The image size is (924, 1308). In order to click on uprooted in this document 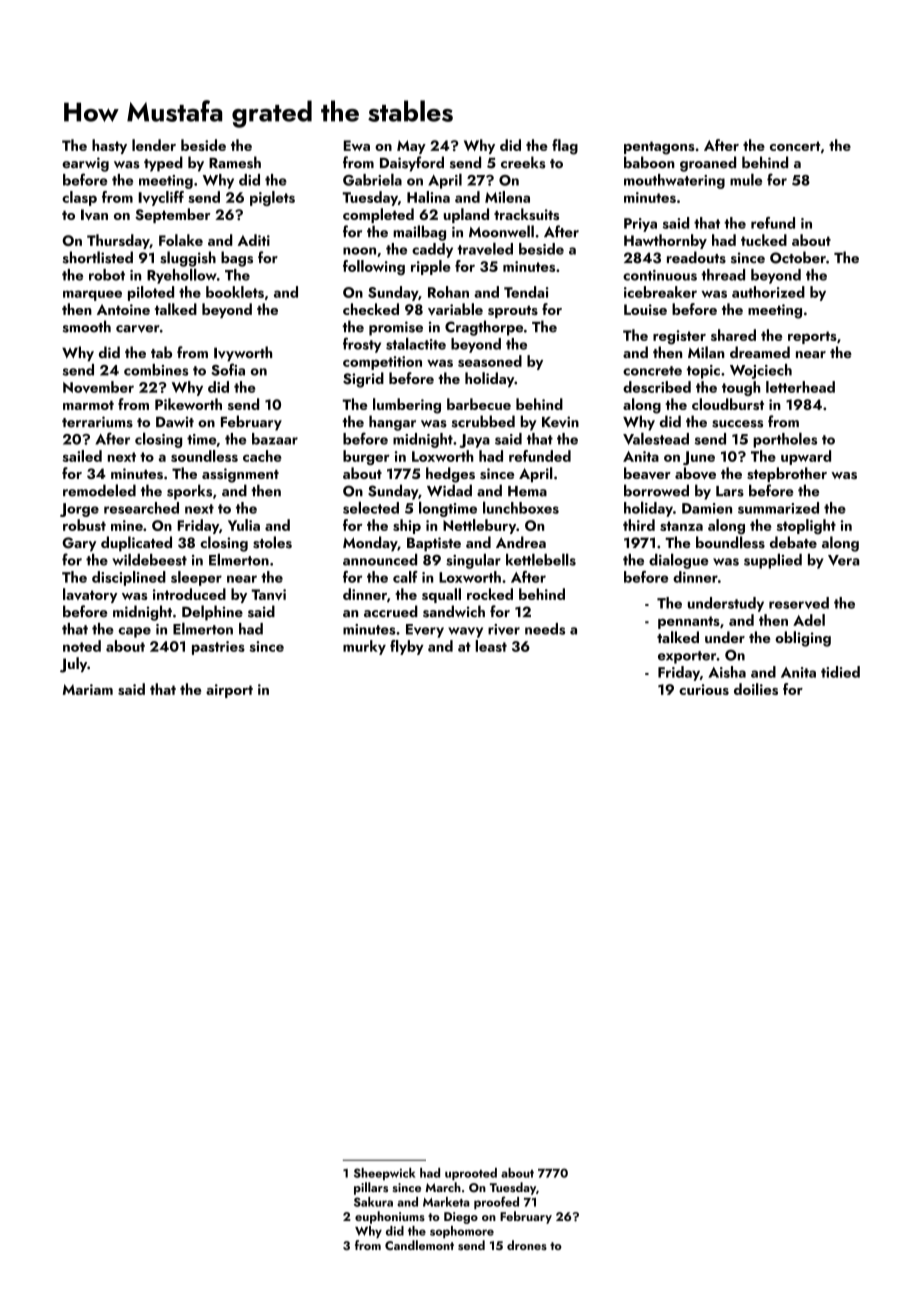, I will do `click(471, 1174)`.
